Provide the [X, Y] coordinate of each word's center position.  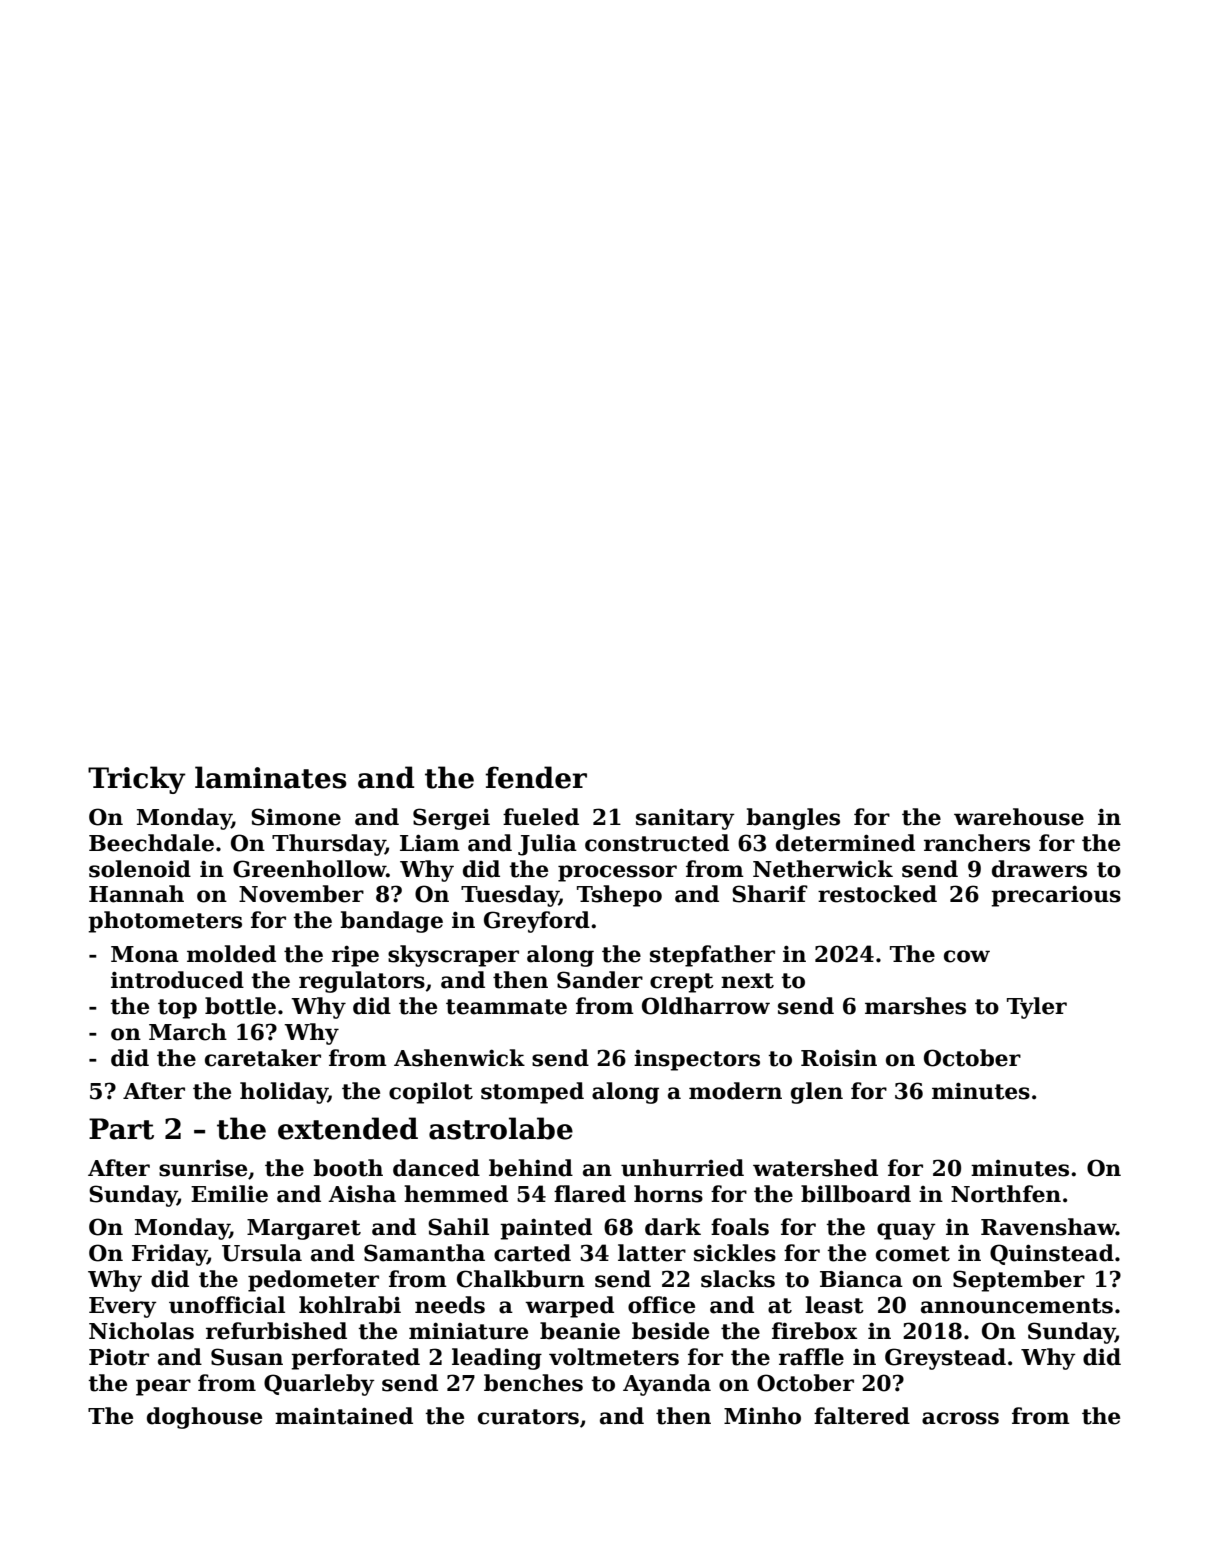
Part [121, 1129]
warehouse [1019, 817]
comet [913, 1254]
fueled [541, 817]
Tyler [1037, 1008]
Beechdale [151, 843]
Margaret [304, 1229]
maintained [344, 1416]
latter [652, 1253]
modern [735, 1091]
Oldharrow [706, 1006]
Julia [547, 845]
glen [817, 1093]
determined [845, 843]
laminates [271, 777]
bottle [240, 1006]
